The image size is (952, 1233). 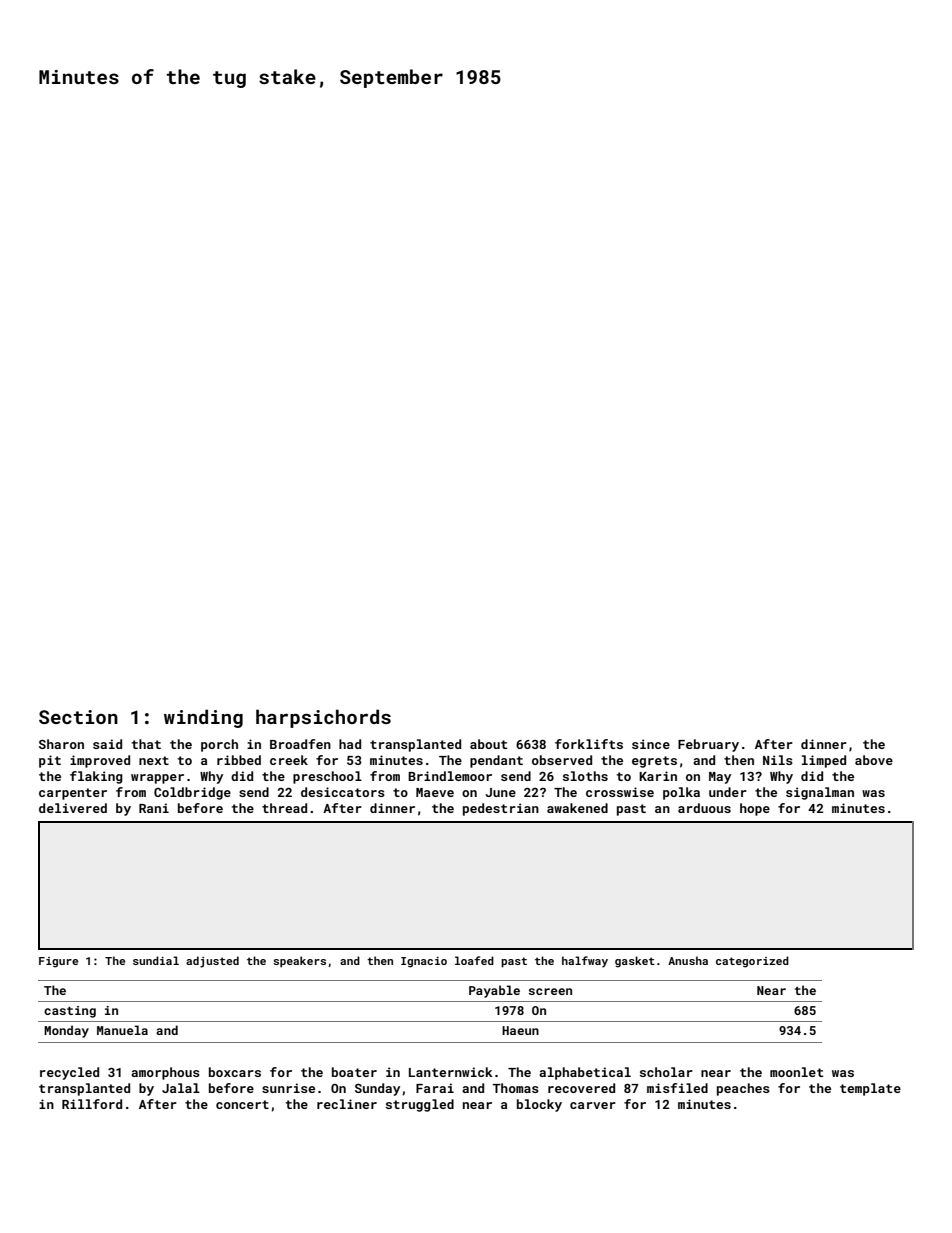 I want to click on Jalal, so click(x=181, y=1088).
